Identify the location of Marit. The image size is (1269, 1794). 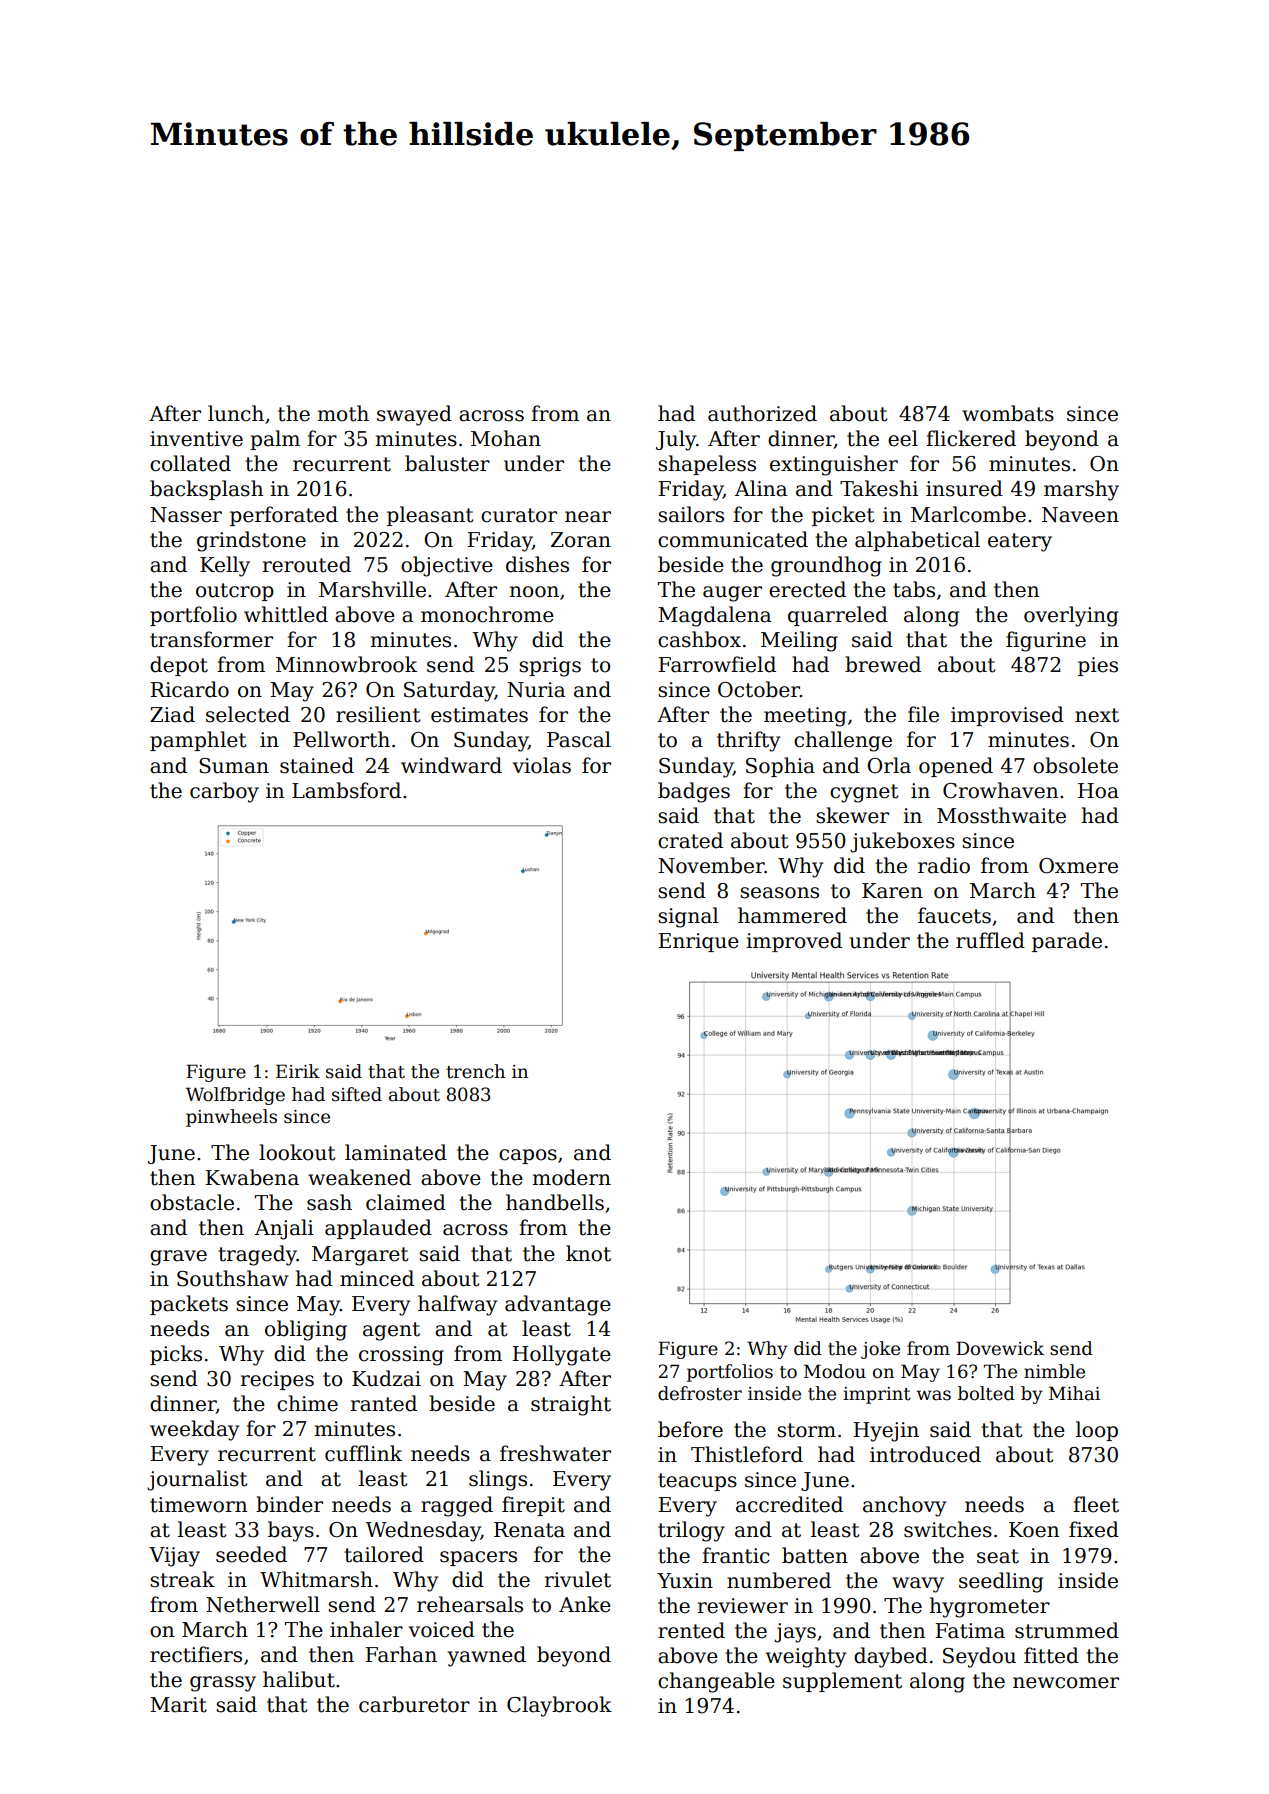
(178, 1705).
